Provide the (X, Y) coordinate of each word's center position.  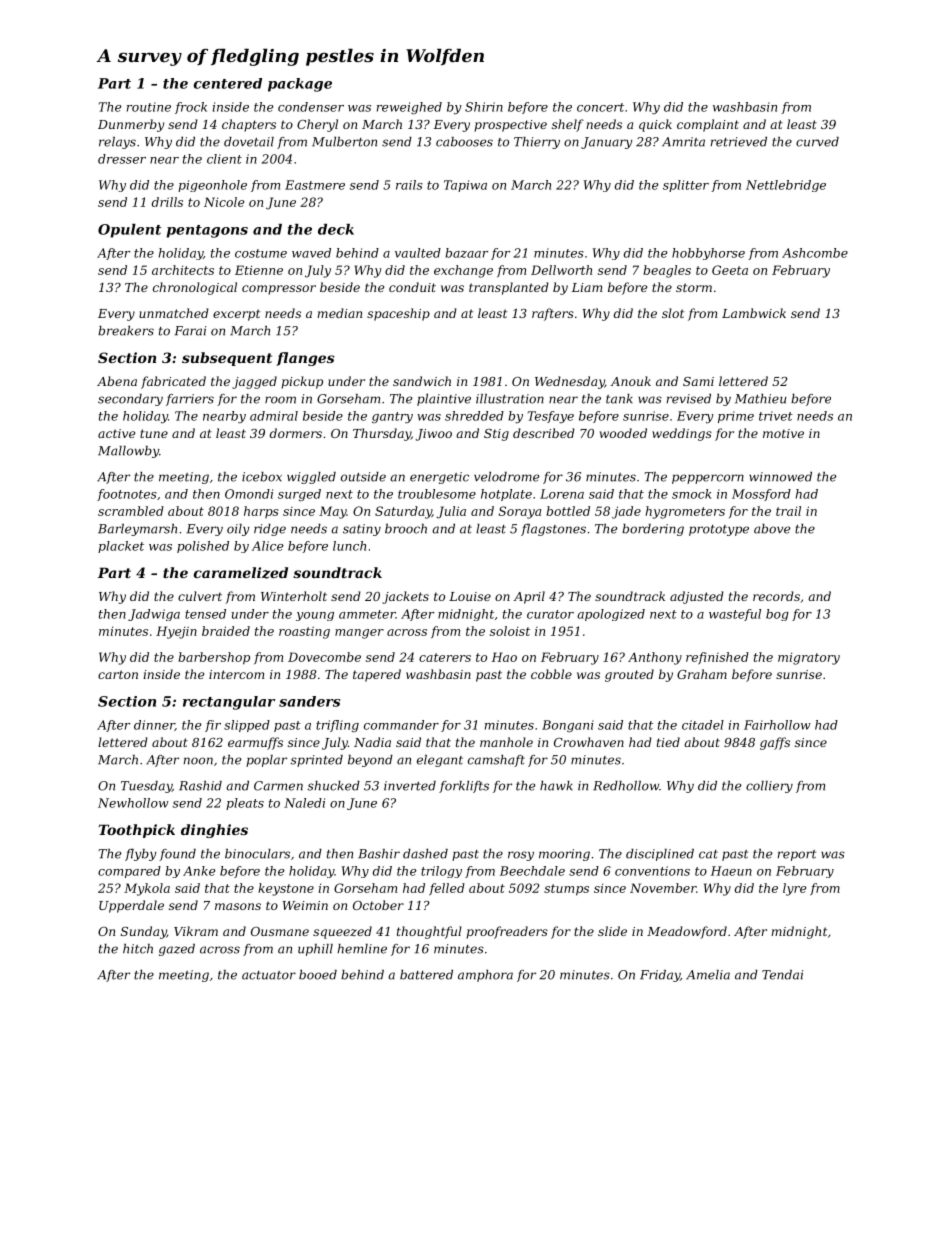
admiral (274, 416)
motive (783, 433)
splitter (686, 186)
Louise (470, 596)
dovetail (249, 142)
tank (619, 399)
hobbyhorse (708, 254)
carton (118, 674)
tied (668, 742)
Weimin (305, 905)
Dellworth (561, 270)
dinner (154, 725)
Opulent (129, 231)
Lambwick (754, 313)
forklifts (464, 787)
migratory (809, 658)
